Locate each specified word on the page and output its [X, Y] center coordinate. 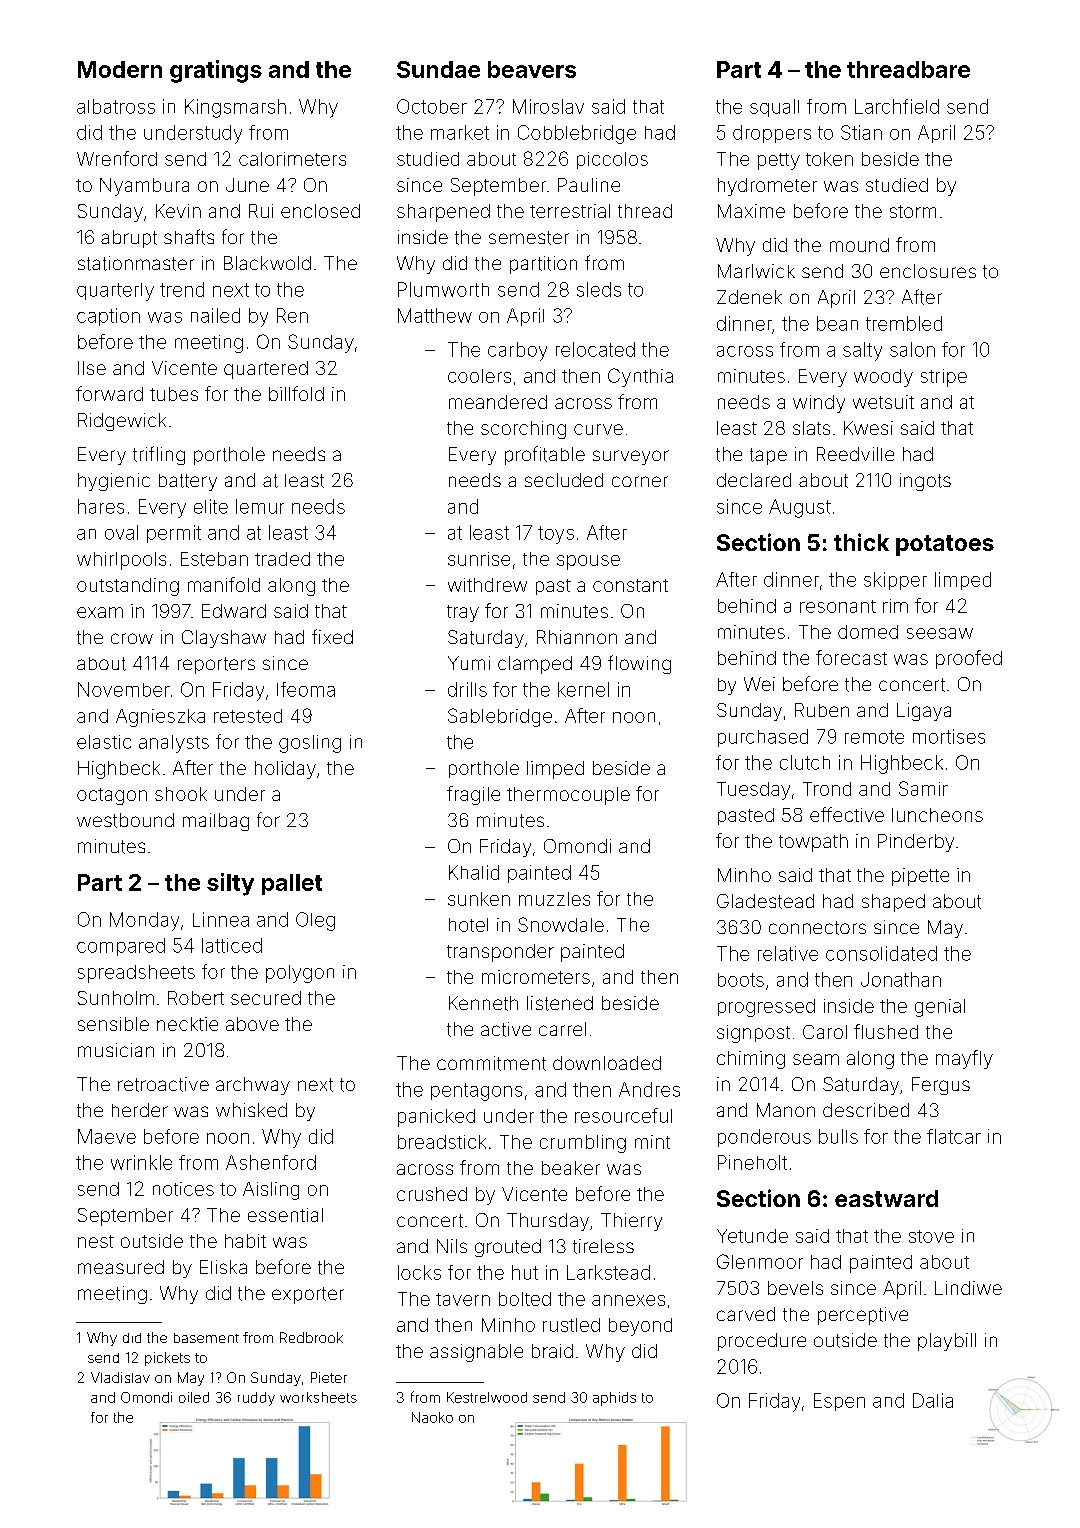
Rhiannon [577, 637]
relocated [595, 349]
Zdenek [749, 297]
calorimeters [292, 159]
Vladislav [120, 1377]
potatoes [945, 545]
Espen [839, 1402]
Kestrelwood [487, 1397]
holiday [285, 770]
